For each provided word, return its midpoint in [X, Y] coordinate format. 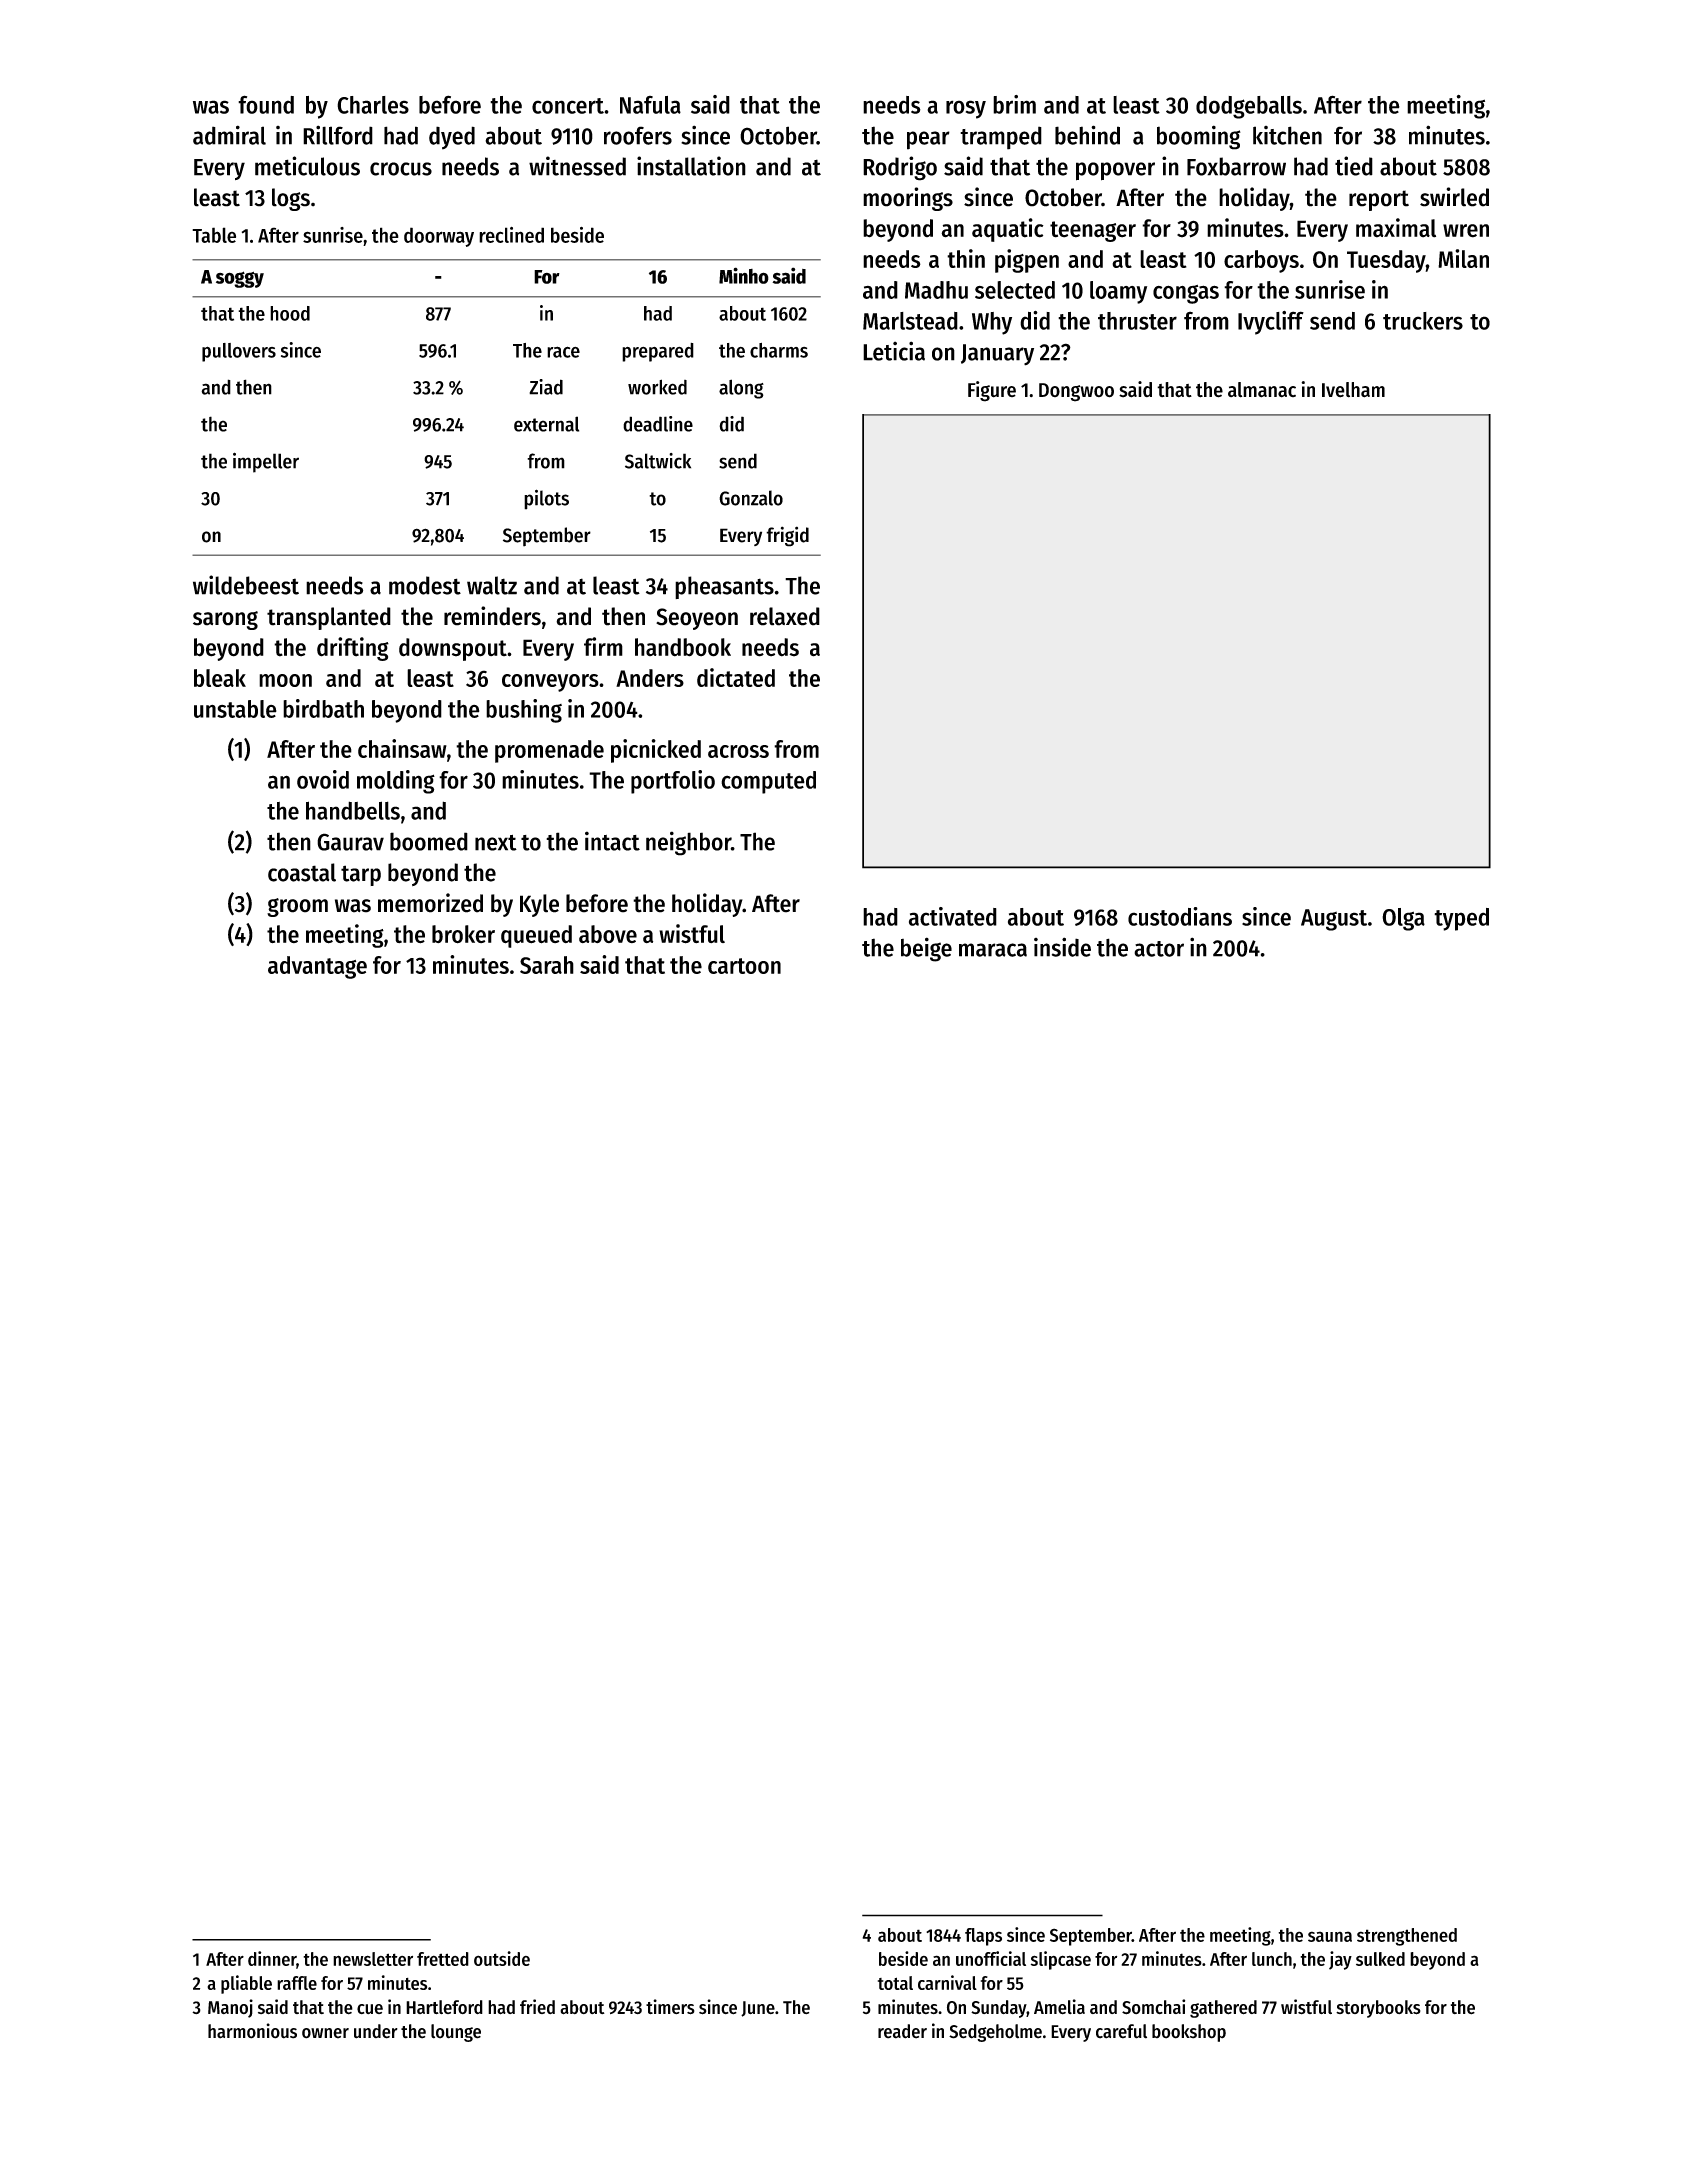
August [1334, 920]
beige [926, 949]
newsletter [373, 1959]
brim [1014, 104]
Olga [1403, 919]
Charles [373, 105]
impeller [266, 462]
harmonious [252, 2031]
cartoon [744, 966]
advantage [317, 967]
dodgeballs [1249, 107]
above [608, 934]
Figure [992, 391]
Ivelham [1353, 390]
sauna [1330, 1936]
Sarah [547, 965]
